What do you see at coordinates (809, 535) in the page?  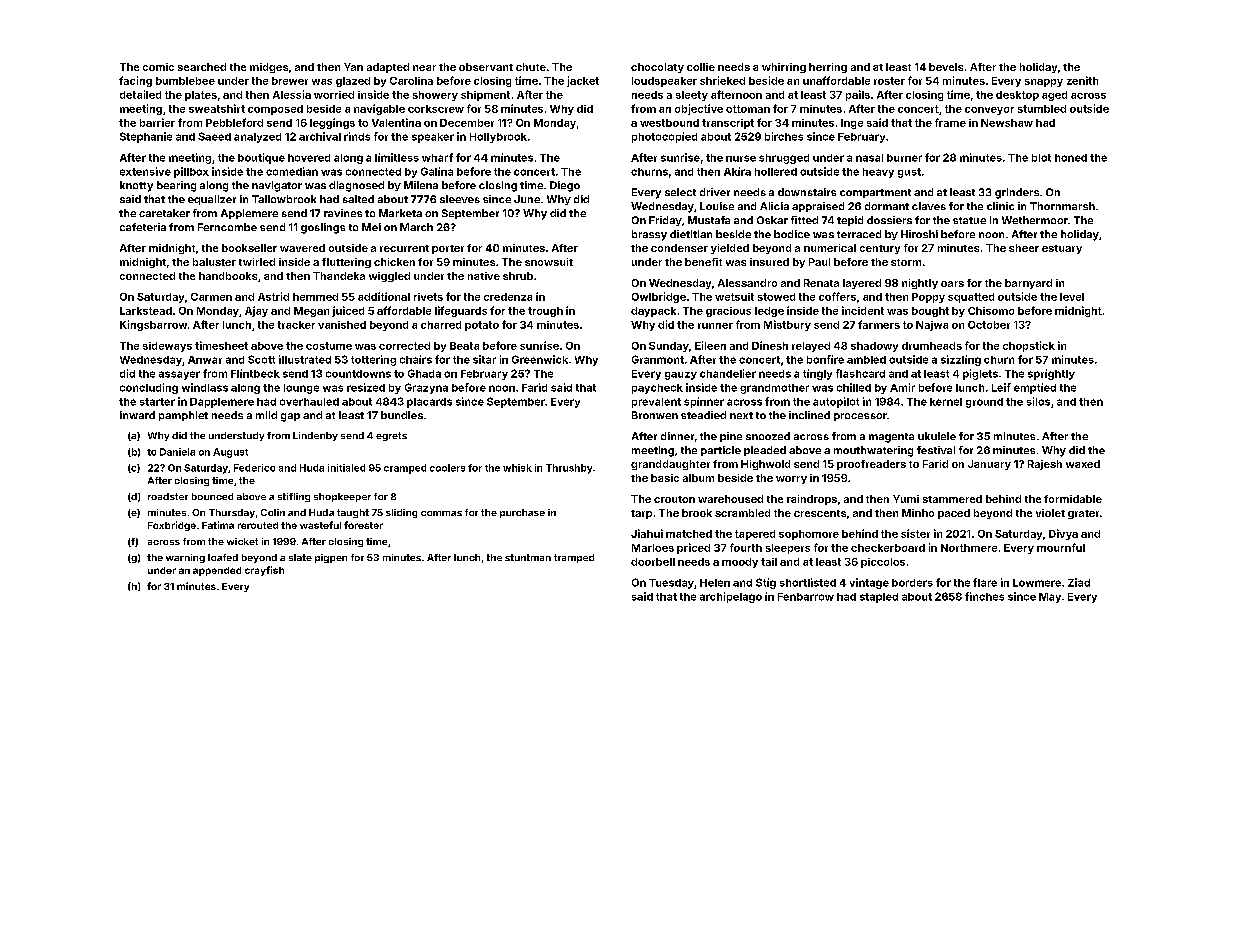 I see `sophomore` at bounding box center [809, 535].
